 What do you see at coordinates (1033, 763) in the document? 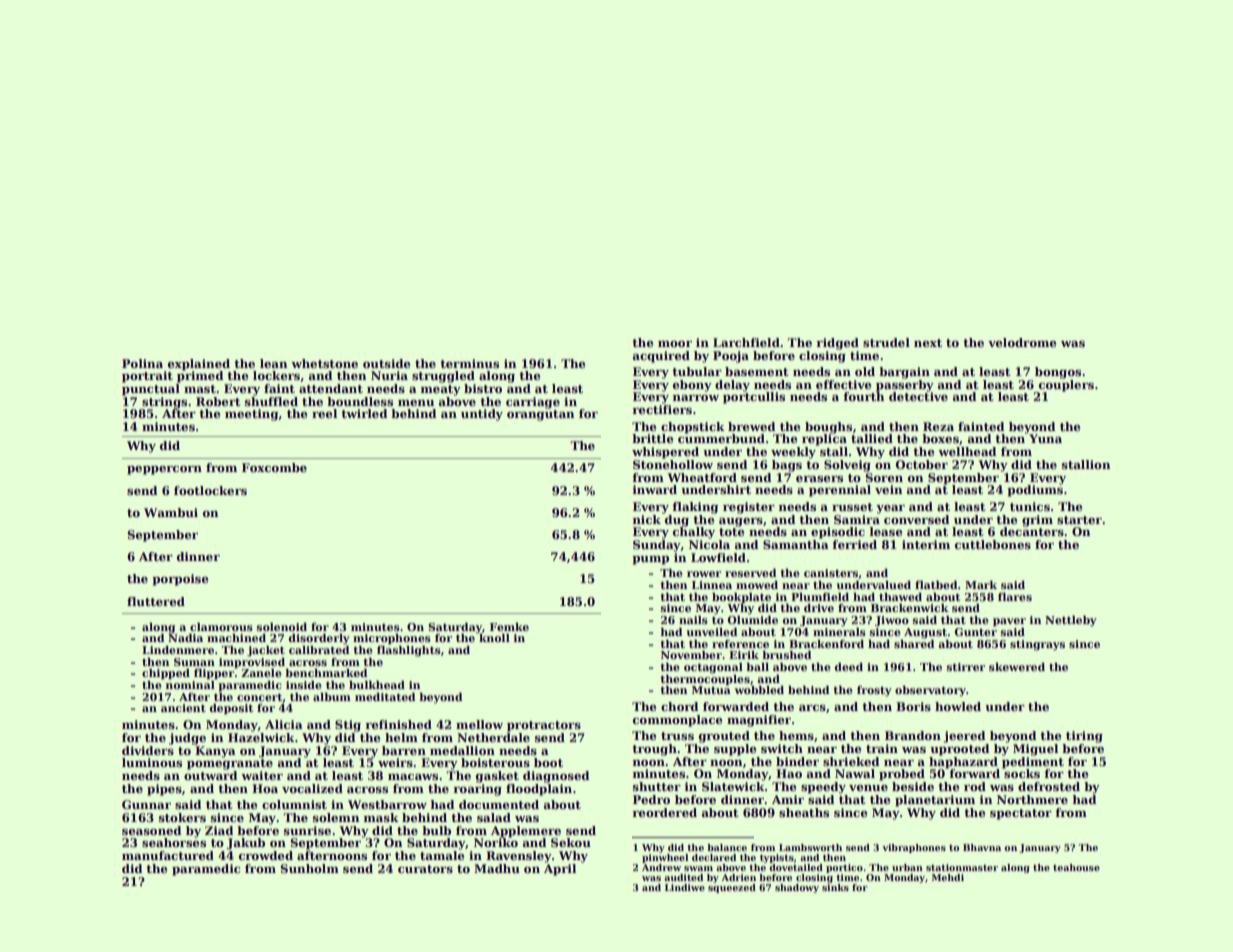
I see `pediment` at bounding box center [1033, 763].
